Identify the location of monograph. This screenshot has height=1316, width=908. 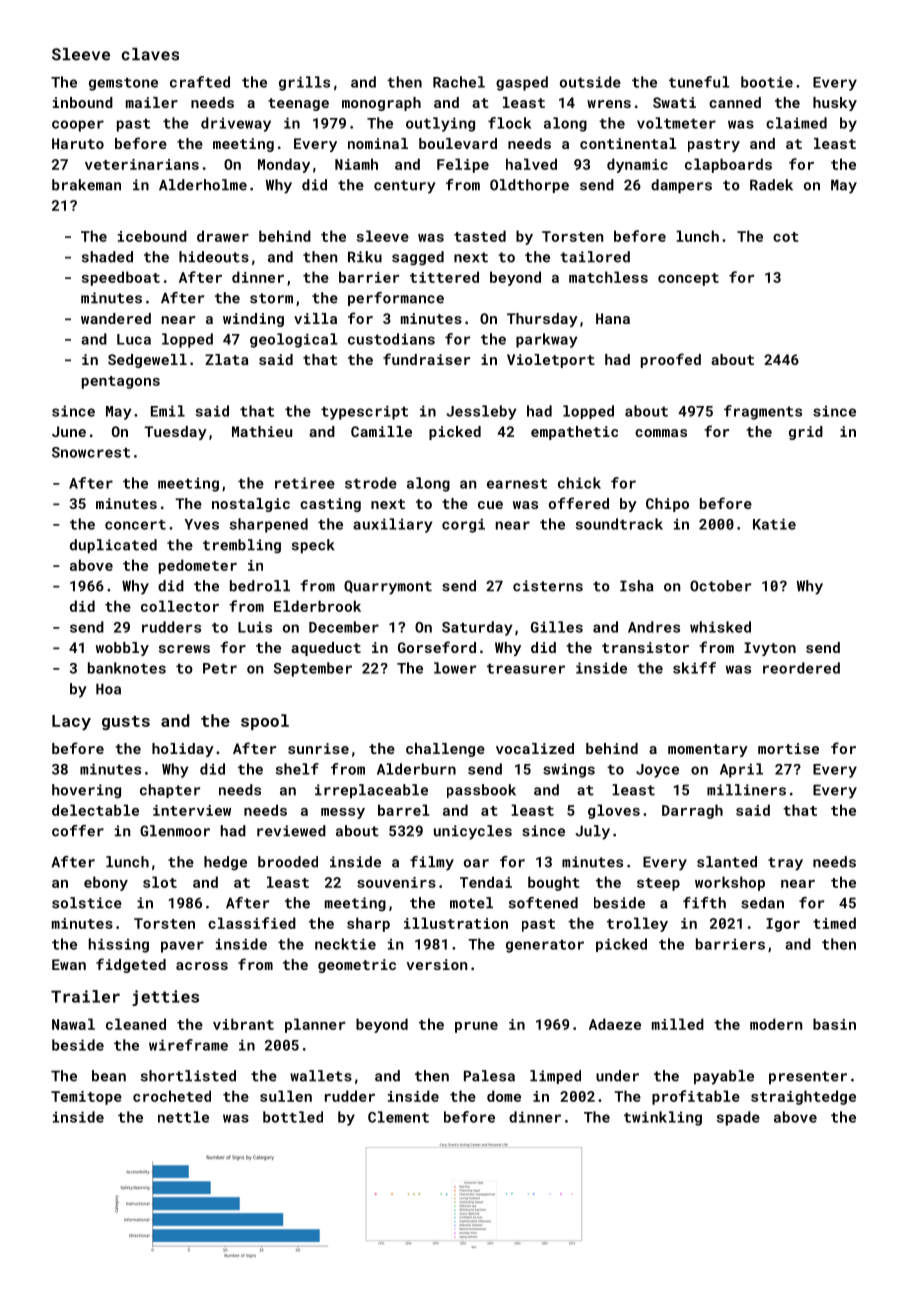
(381, 104).
